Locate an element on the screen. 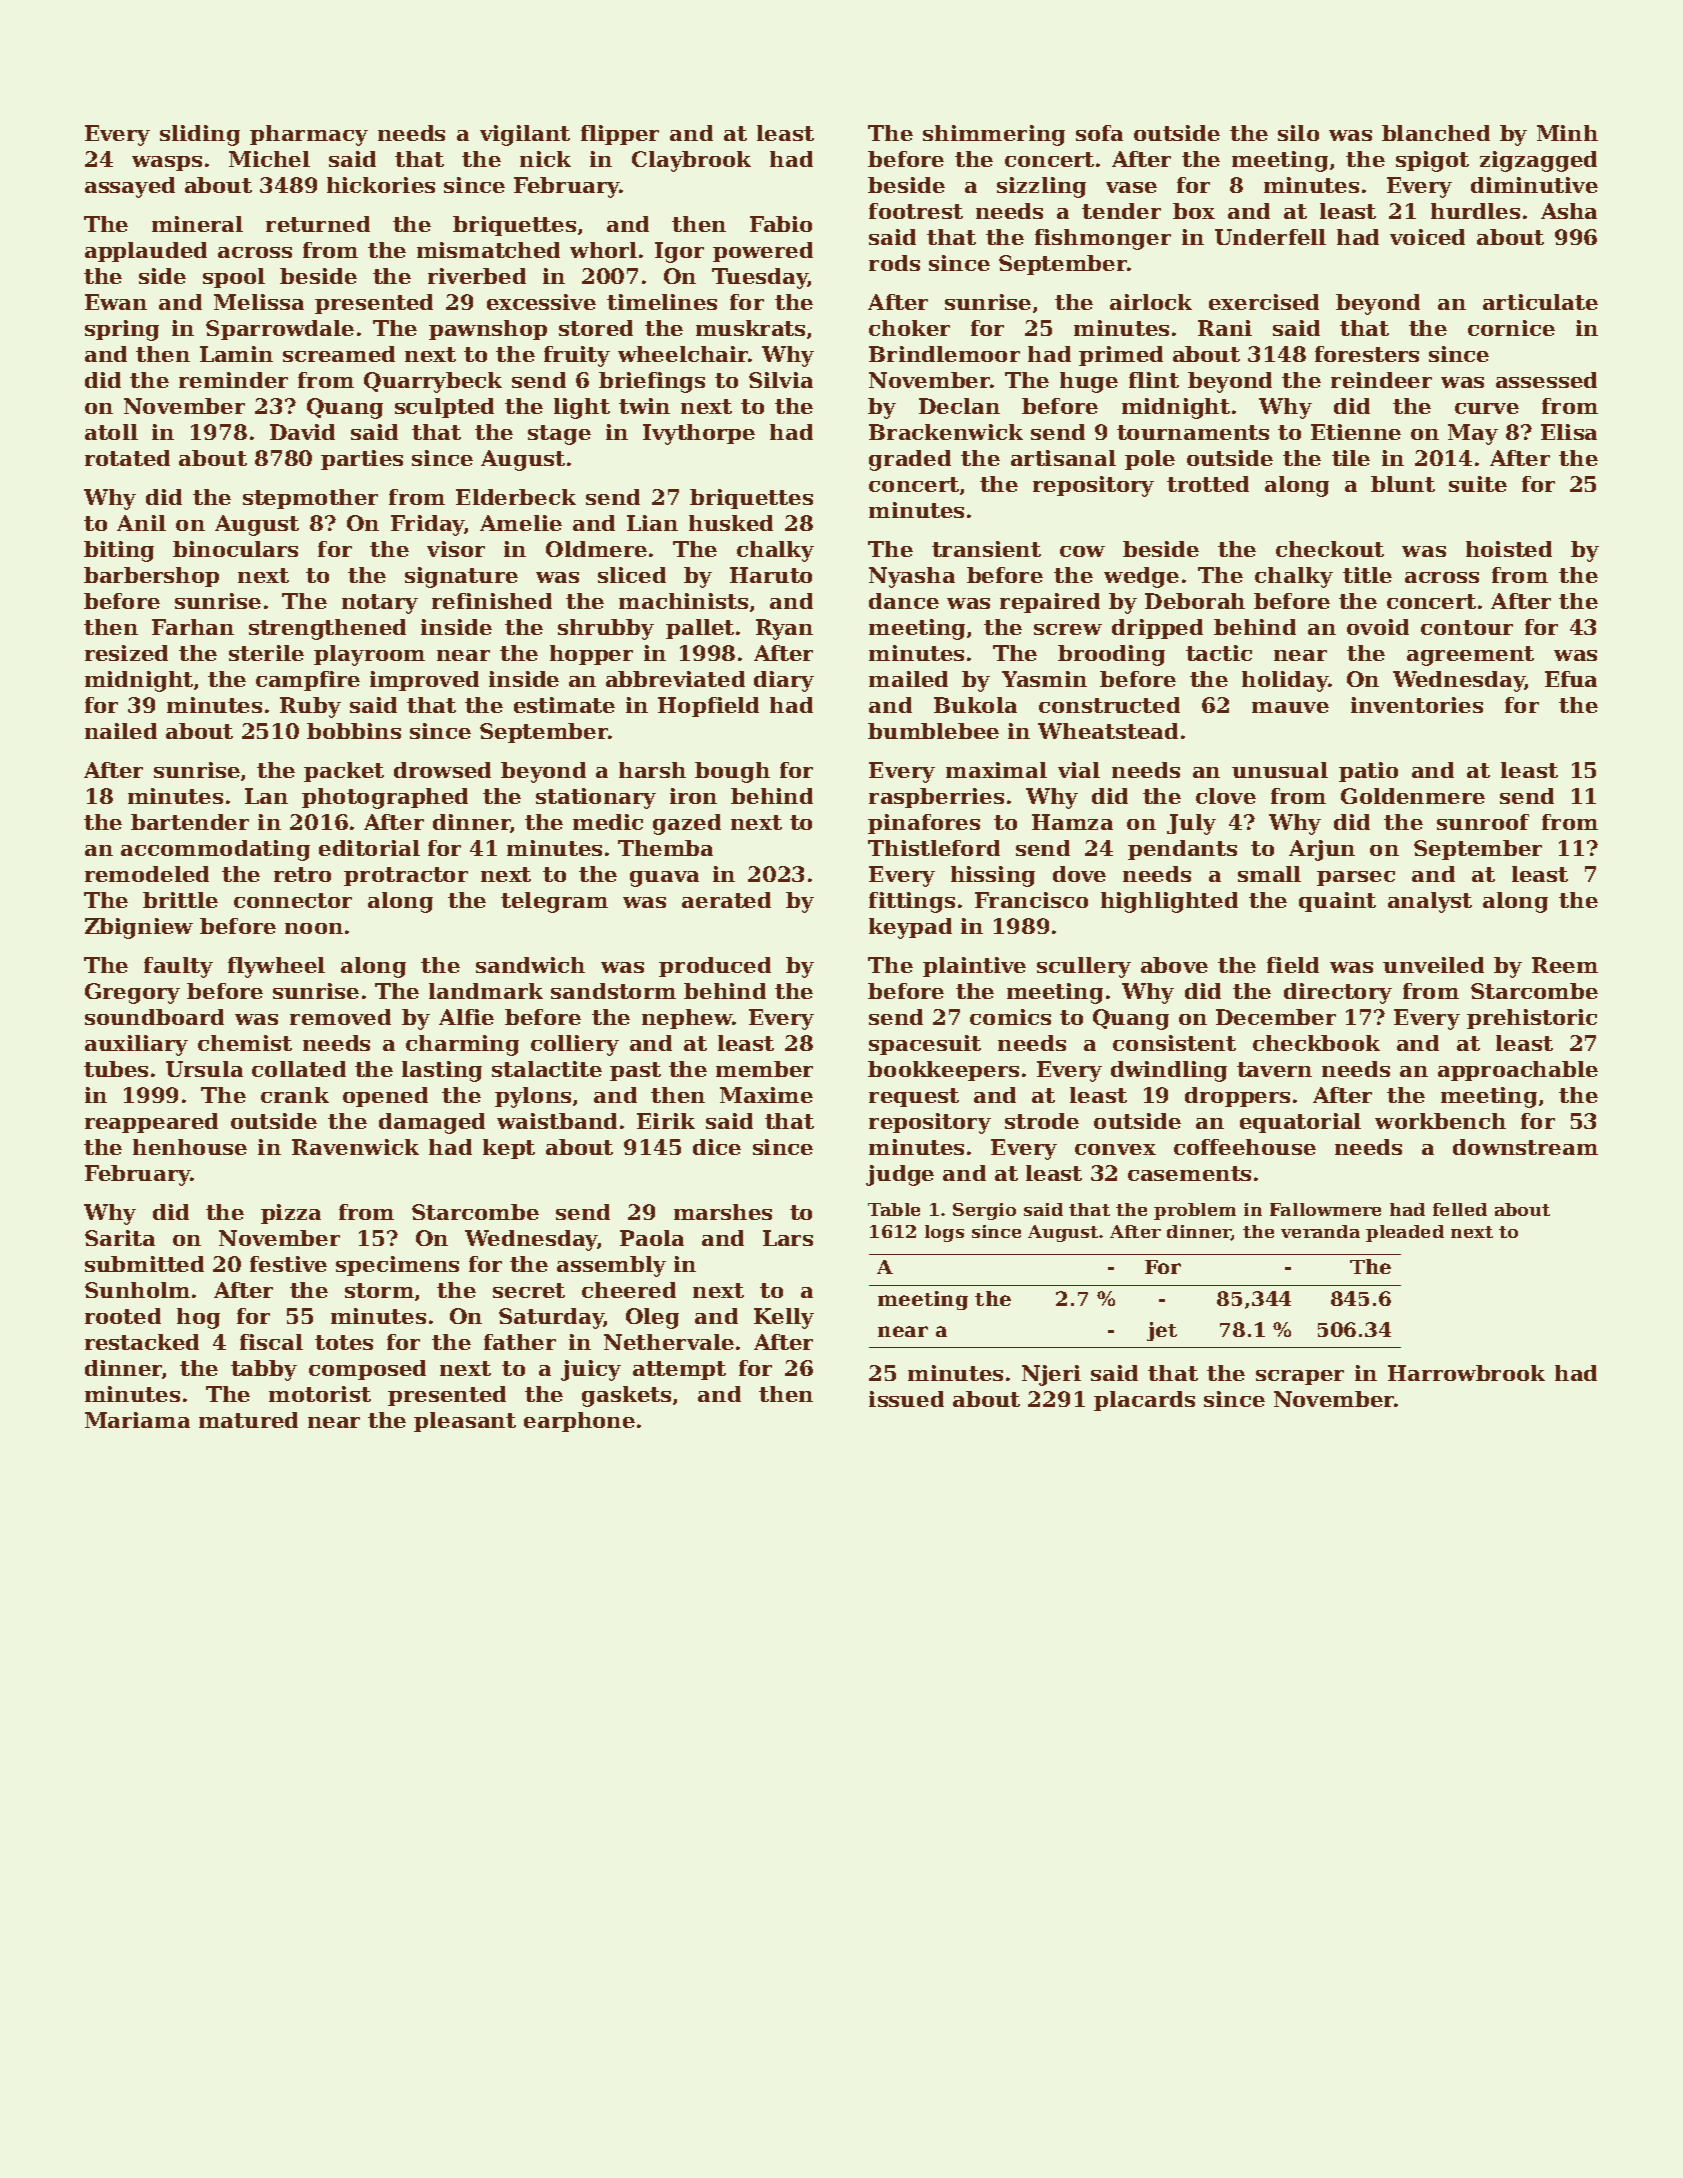  hurdles is located at coordinates (1475, 211).
